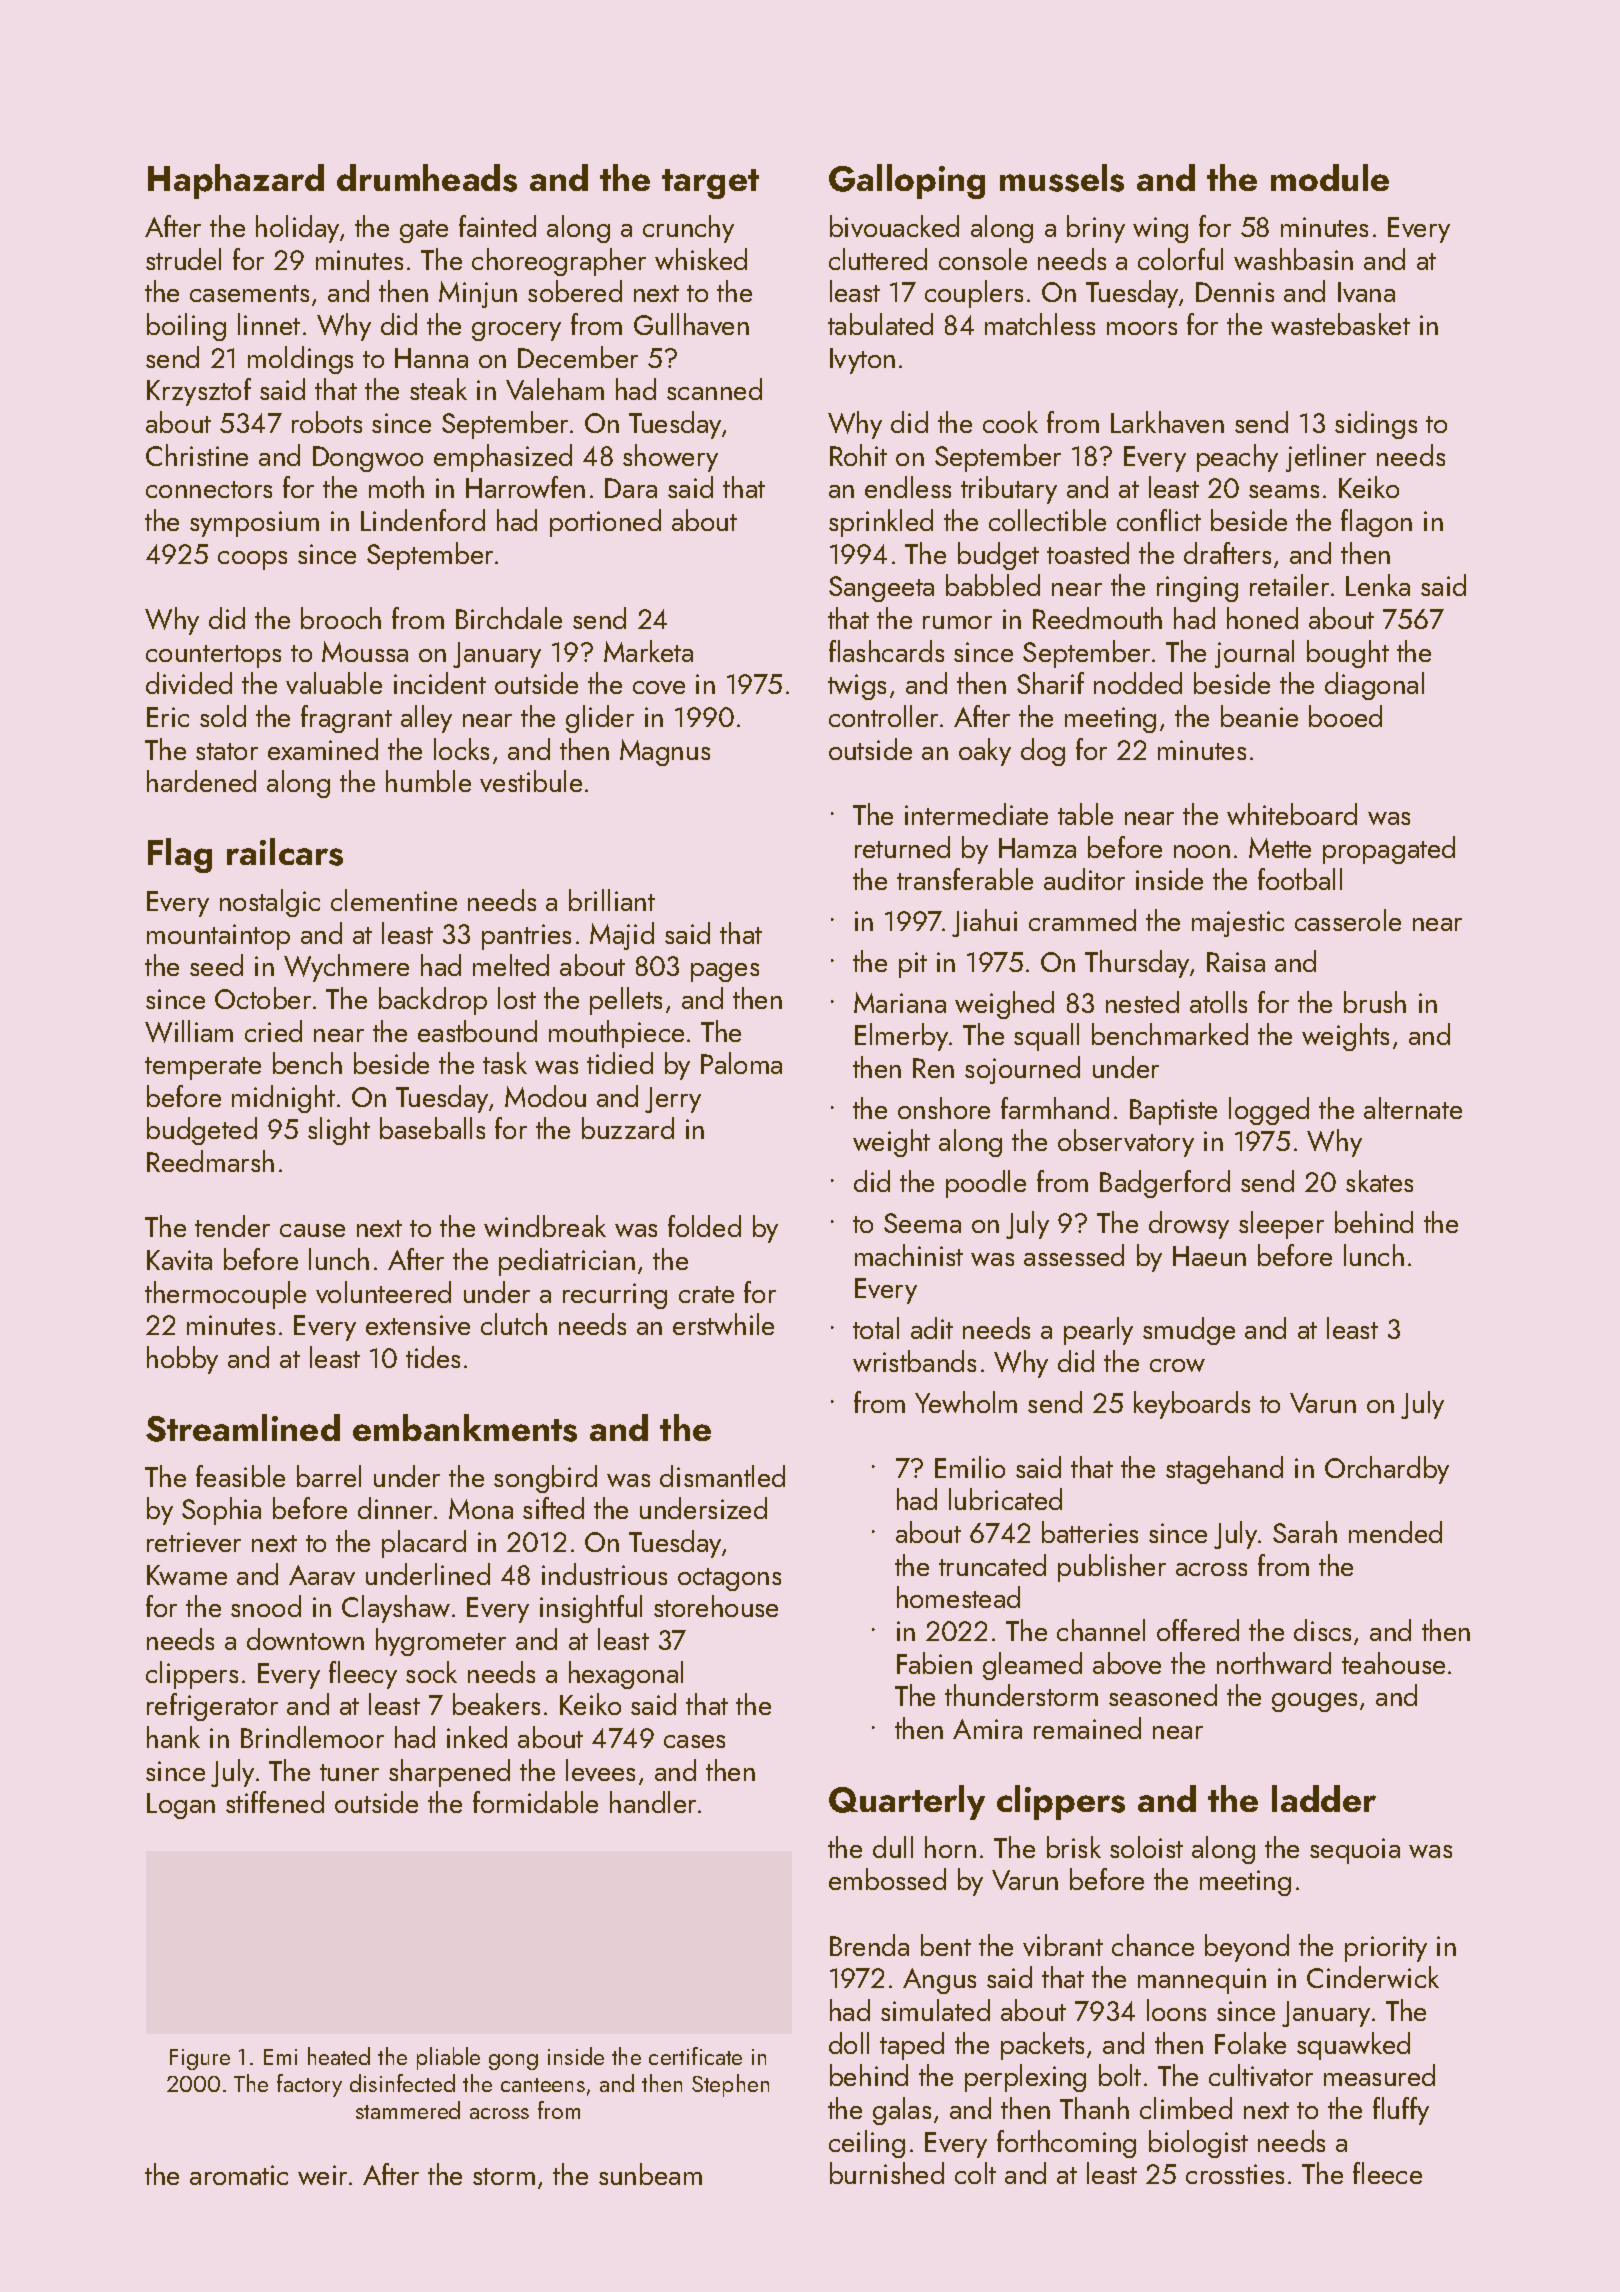 Image resolution: width=1620 pixels, height=2292 pixels. I want to click on tender, so click(232, 1226).
